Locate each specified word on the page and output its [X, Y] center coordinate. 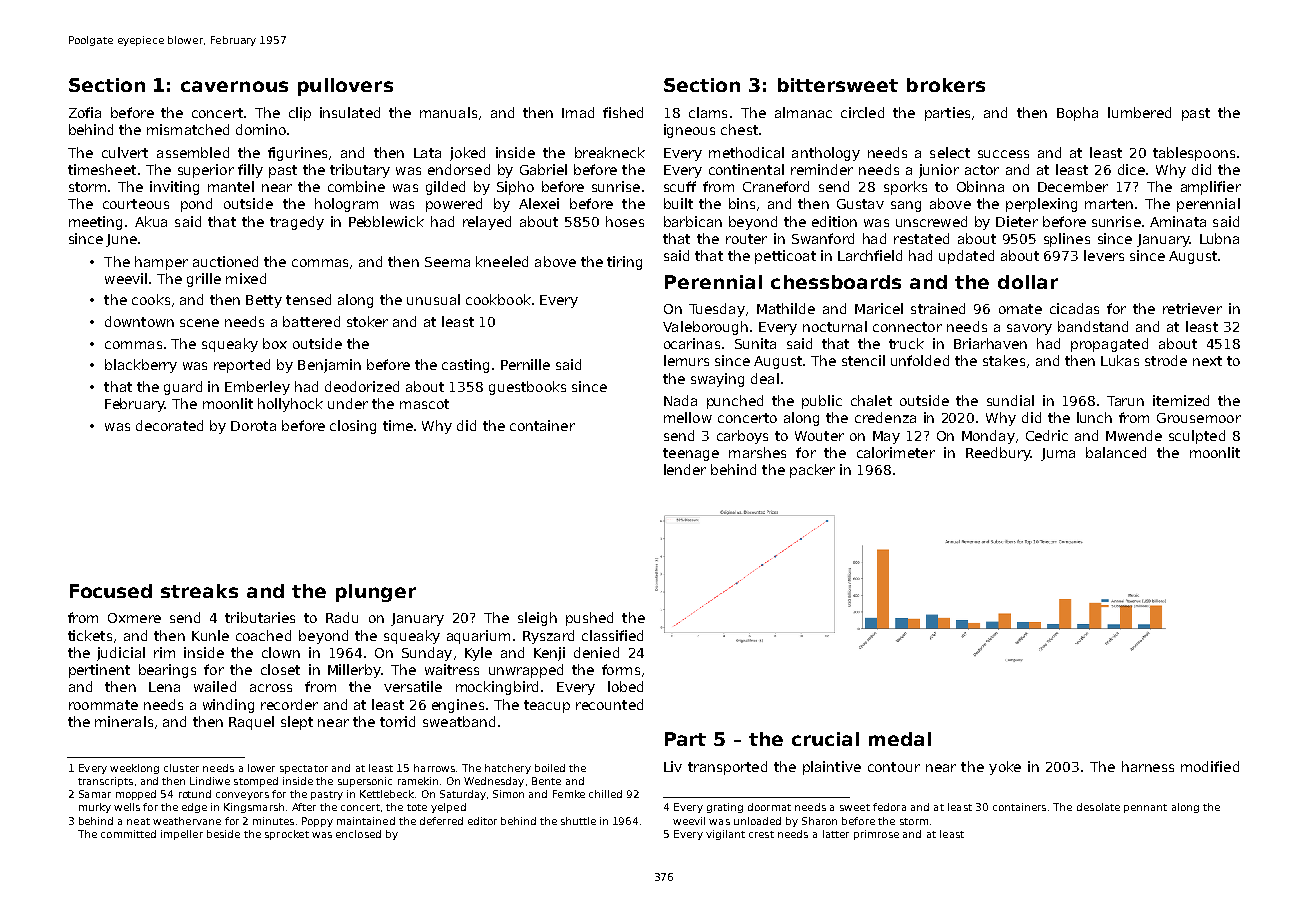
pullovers [345, 87]
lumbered [1139, 112]
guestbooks [527, 388]
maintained [366, 821]
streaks [199, 591]
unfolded [920, 360]
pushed [589, 619]
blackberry [141, 366]
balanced [1116, 452]
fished [623, 112]
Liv [673, 766]
